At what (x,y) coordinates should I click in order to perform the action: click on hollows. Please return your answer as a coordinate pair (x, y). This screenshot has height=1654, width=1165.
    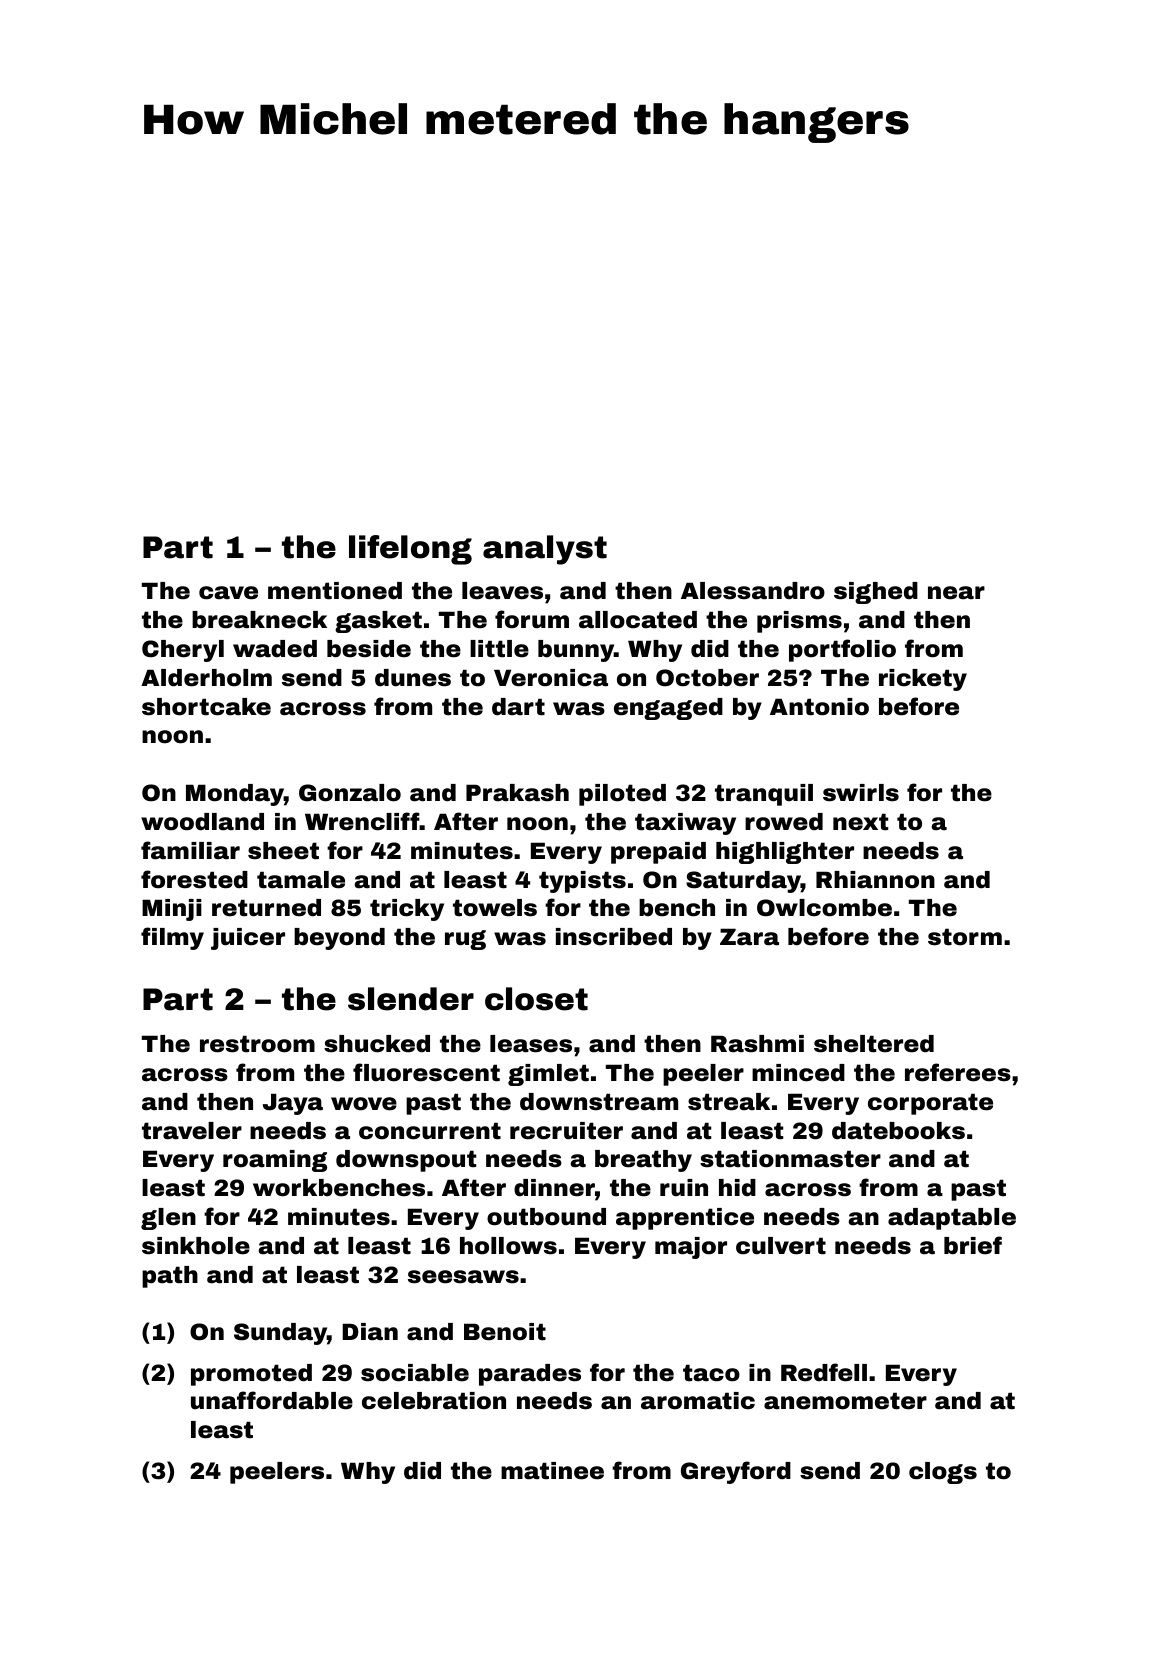
    Looking at the image, I should click on (508, 1246).
